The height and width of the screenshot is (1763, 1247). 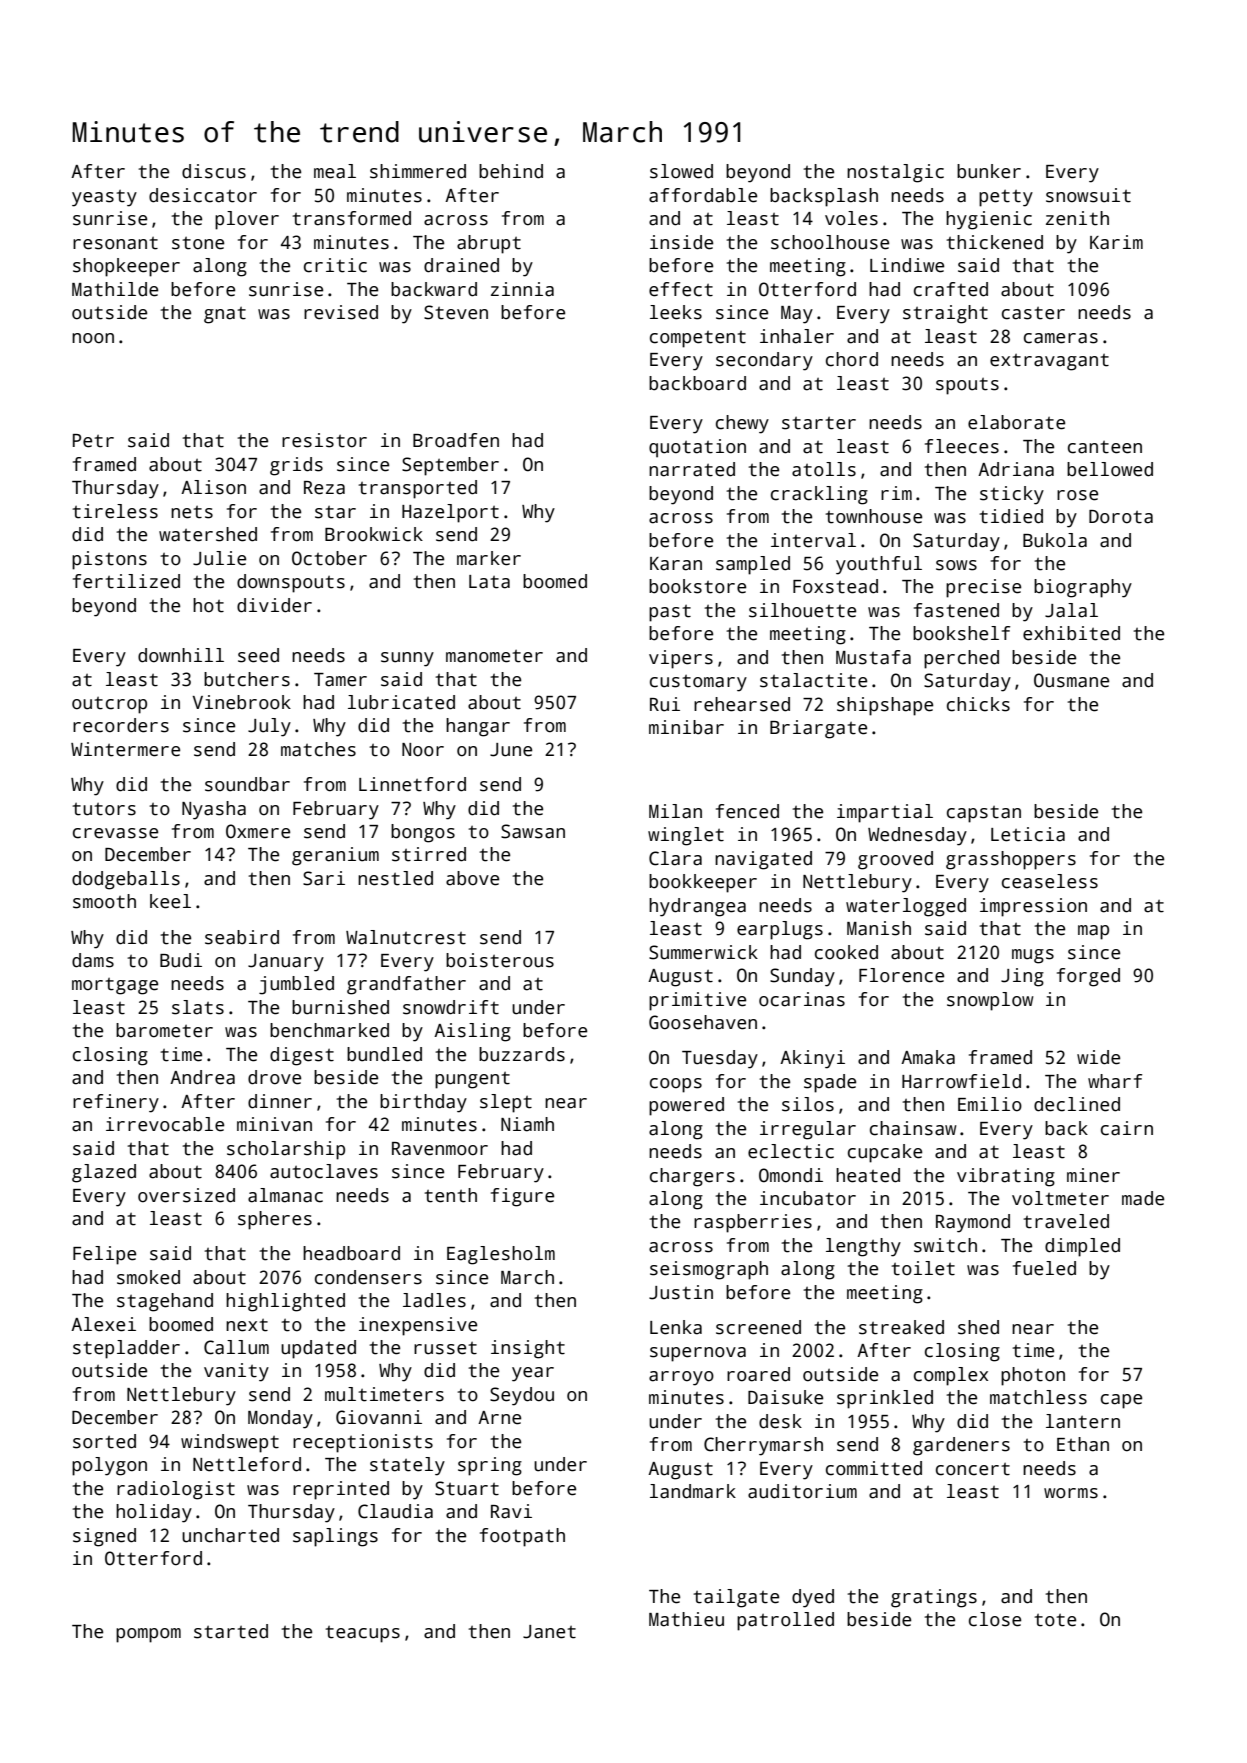 What do you see at coordinates (681, 171) in the screenshot?
I see `slowed` at bounding box center [681, 171].
